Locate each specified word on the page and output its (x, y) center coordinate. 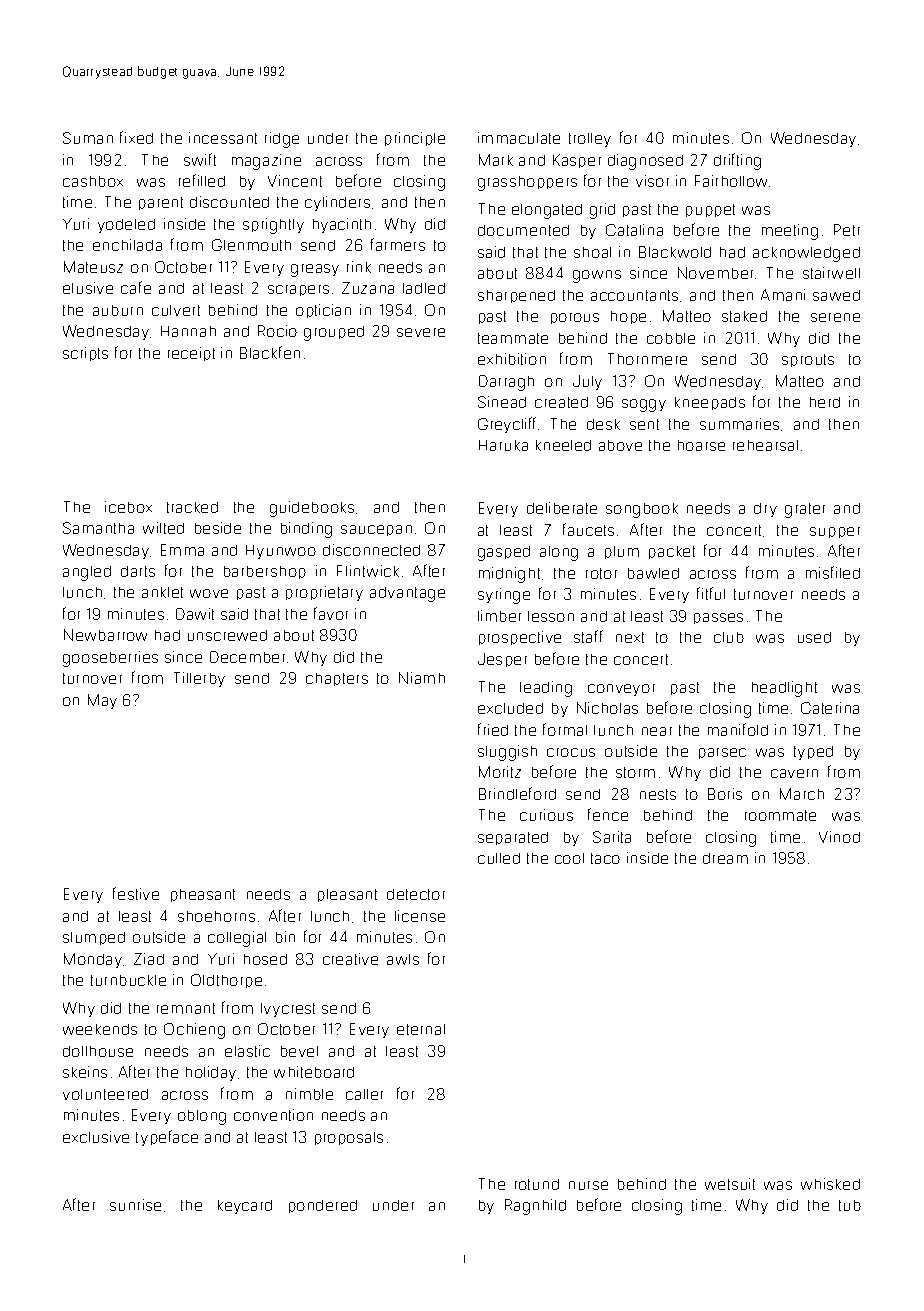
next (630, 637)
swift (200, 159)
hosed (265, 959)
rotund (537, 1184)
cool (569, 858)
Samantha (98, 528)
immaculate (519, 138)
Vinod (839, 837)
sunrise (135, 1205)
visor (652, 181)
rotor (601, 573)
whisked (830, 1184)
